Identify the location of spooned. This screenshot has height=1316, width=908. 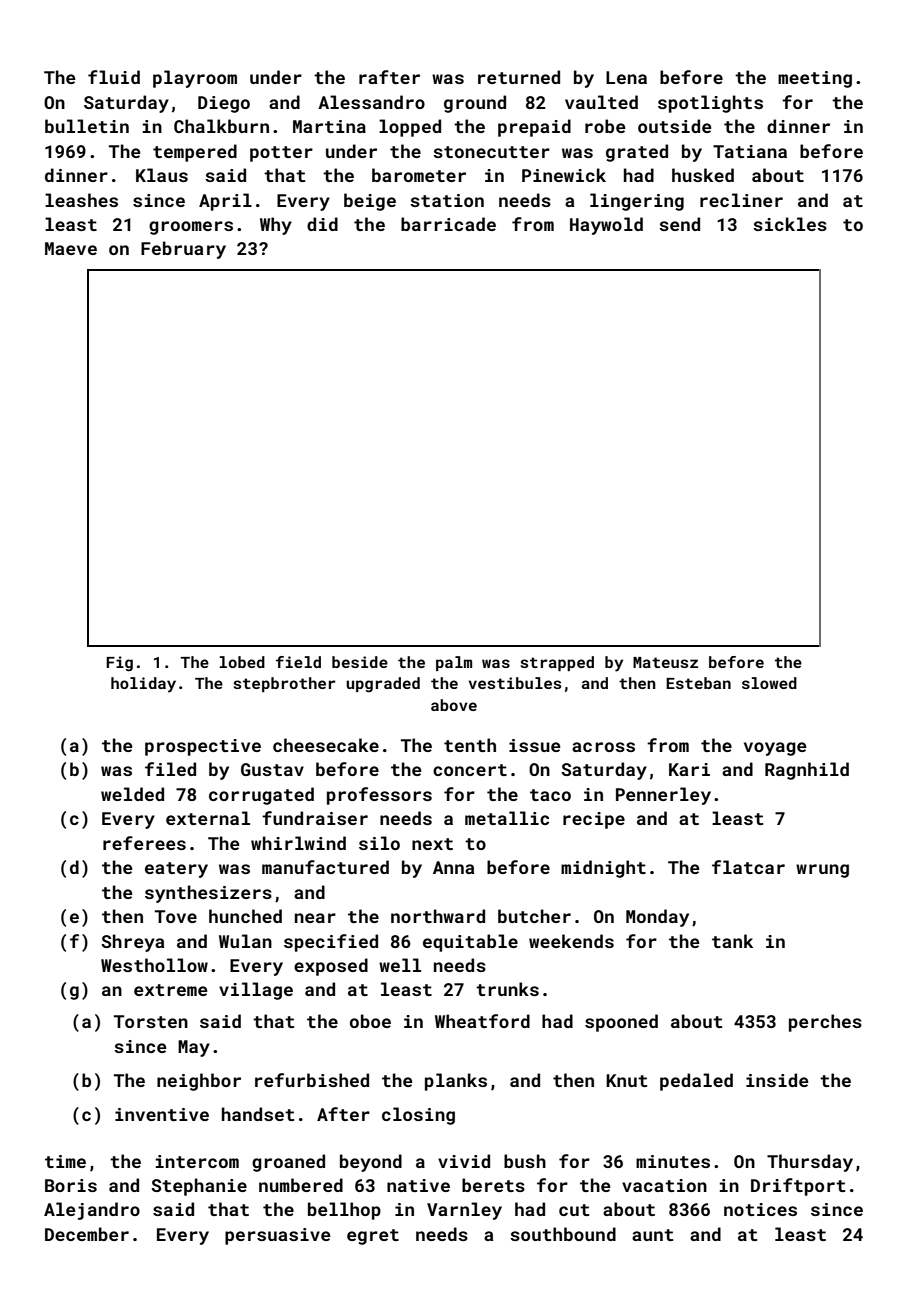
(621, 1023).
